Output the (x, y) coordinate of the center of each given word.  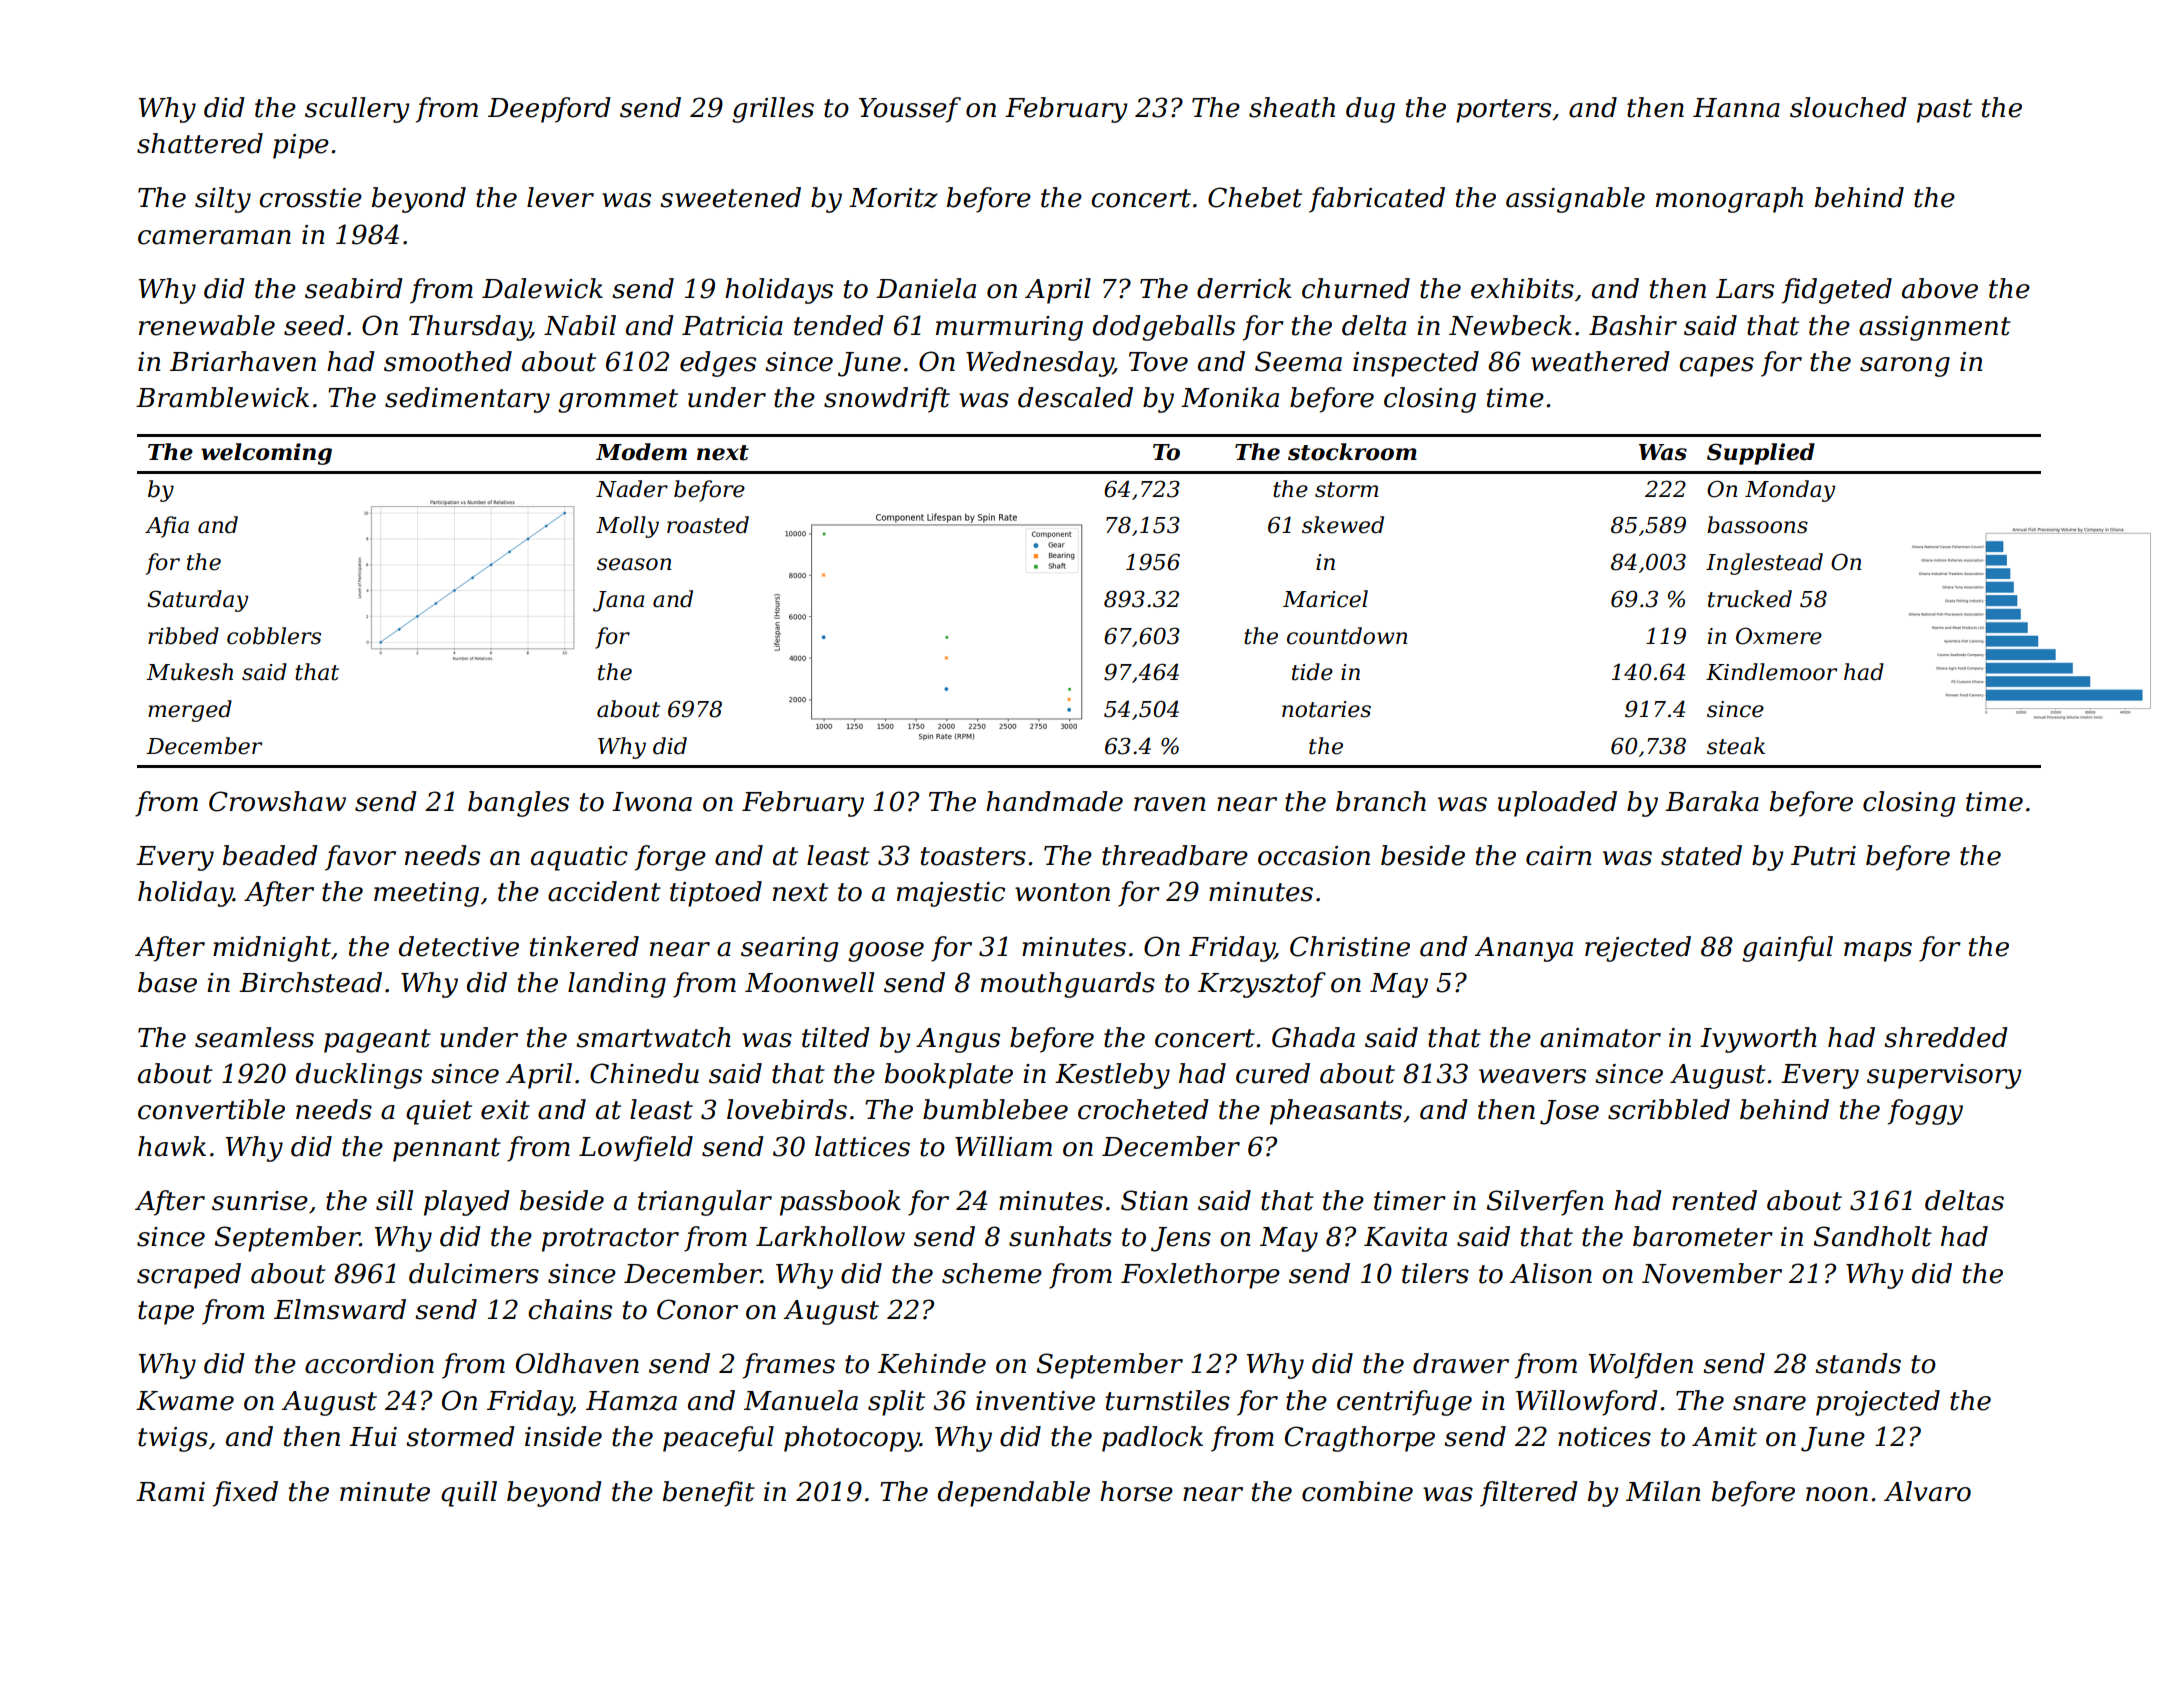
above (1940, 288)
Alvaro (1927, 1491)
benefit (709, 1494)
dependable (1014, 1494)
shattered (200, 143)
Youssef (910, 110)
